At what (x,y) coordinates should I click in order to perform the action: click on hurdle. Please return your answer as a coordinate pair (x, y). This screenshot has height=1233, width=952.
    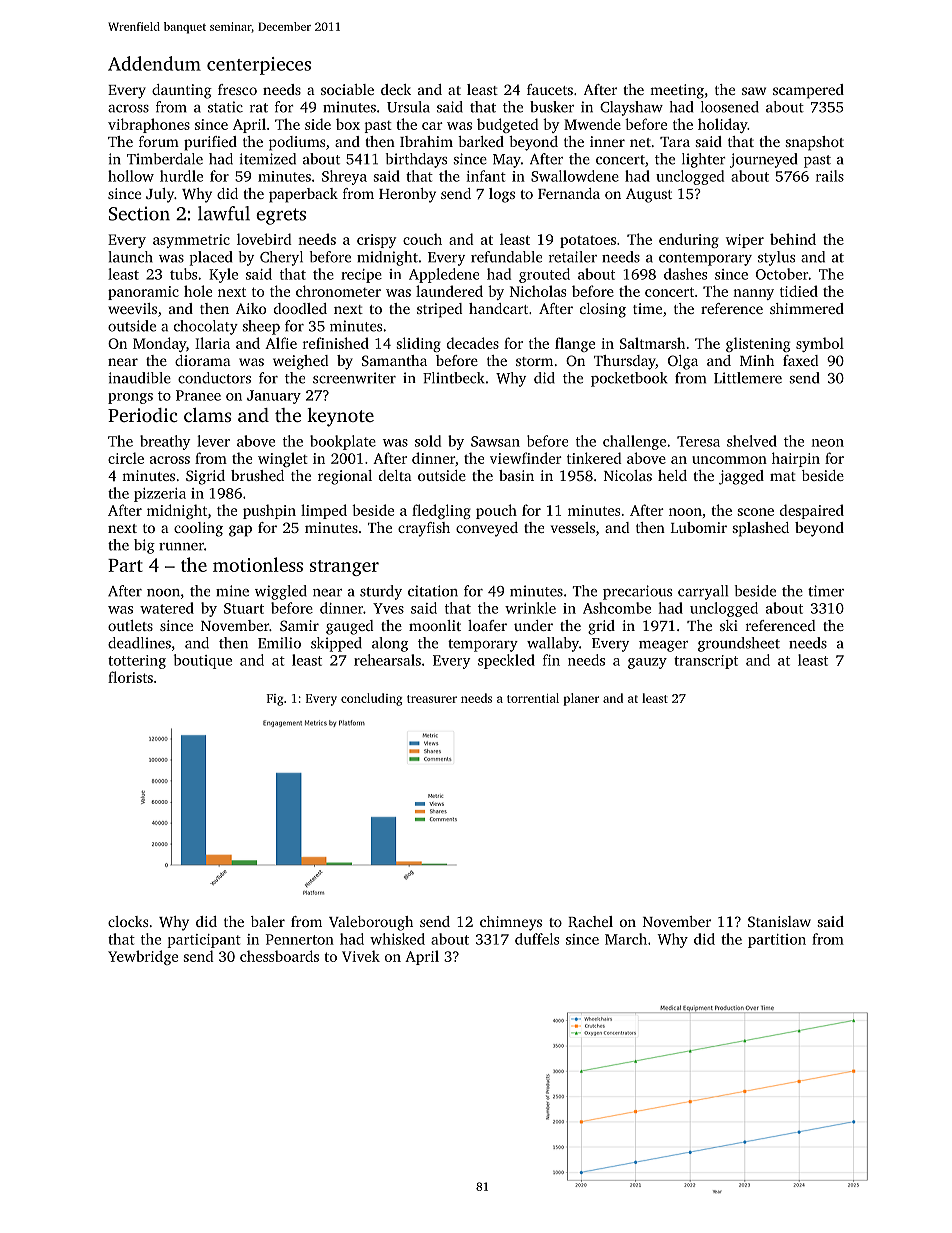
    Looking at the image, I should click on (181, 176).
